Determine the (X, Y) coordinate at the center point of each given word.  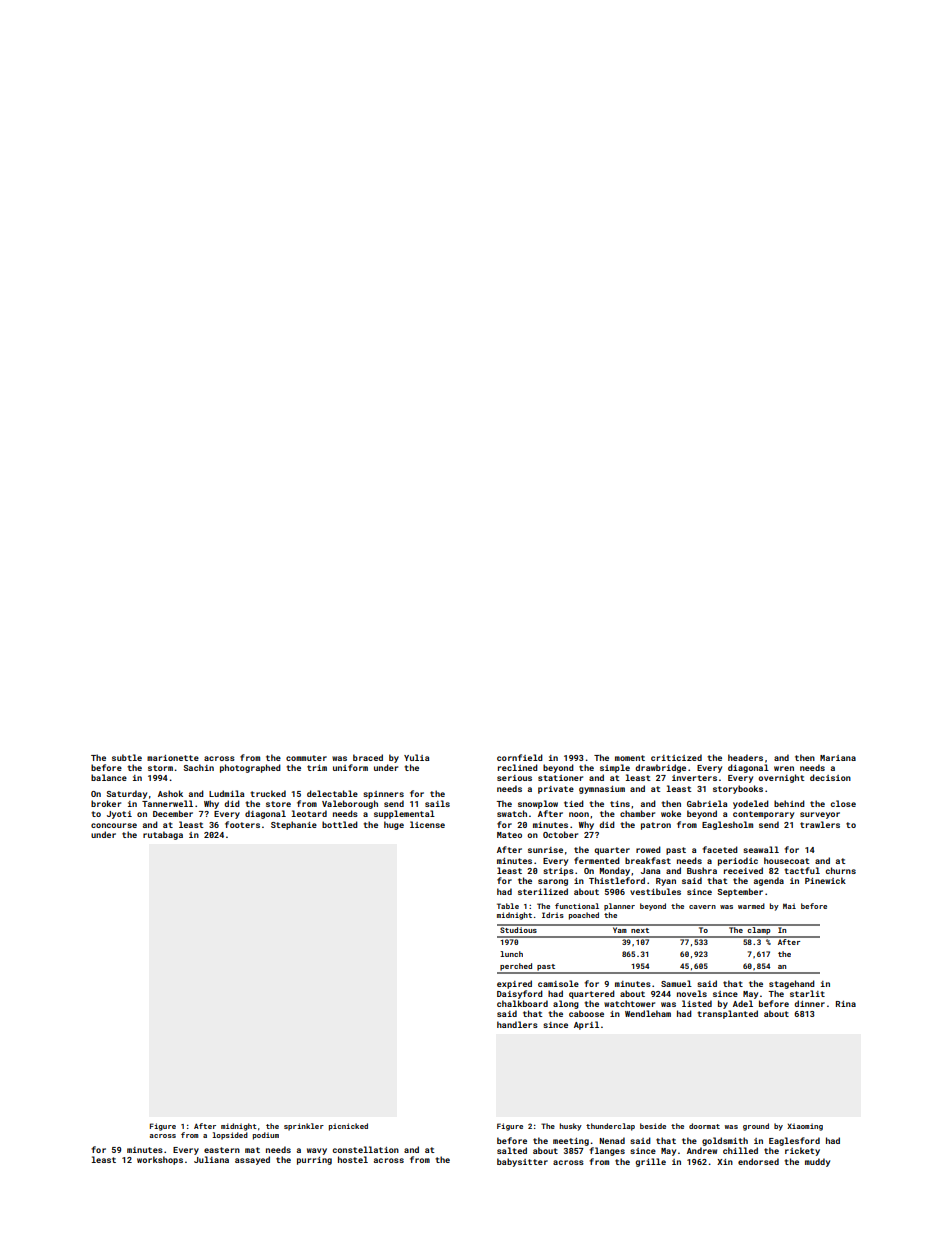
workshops (160, 1160)
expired (514, 984)
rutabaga (163, 835)
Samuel (676, 983)
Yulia (416, 757)
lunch (511, 954)
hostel (353, 1159)
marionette (173, 758)
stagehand (792, 984)
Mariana (838, 758)
